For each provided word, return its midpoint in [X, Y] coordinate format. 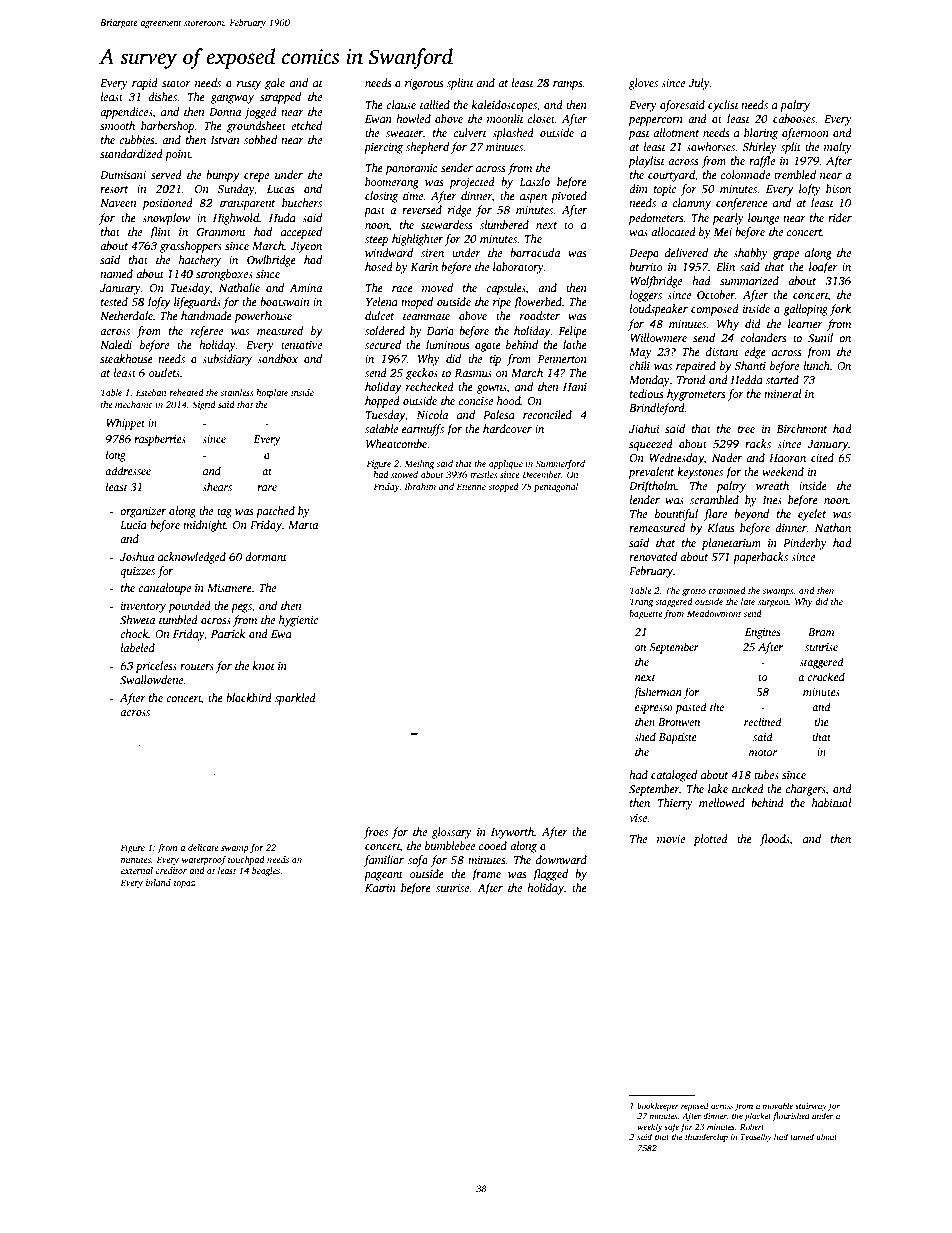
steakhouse [126, 358]
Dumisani [123, 175]
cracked [826, 676]
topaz [184, 884]
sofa [418, 861]
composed [715, 310]
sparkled [295, 699]
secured [383, 344]
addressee [128, 470]
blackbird [249, 697]
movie [671, 839]
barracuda [535, 252]
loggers [646, 296]
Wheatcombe [396, 443]
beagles [266, 871]
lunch [817, 365]
